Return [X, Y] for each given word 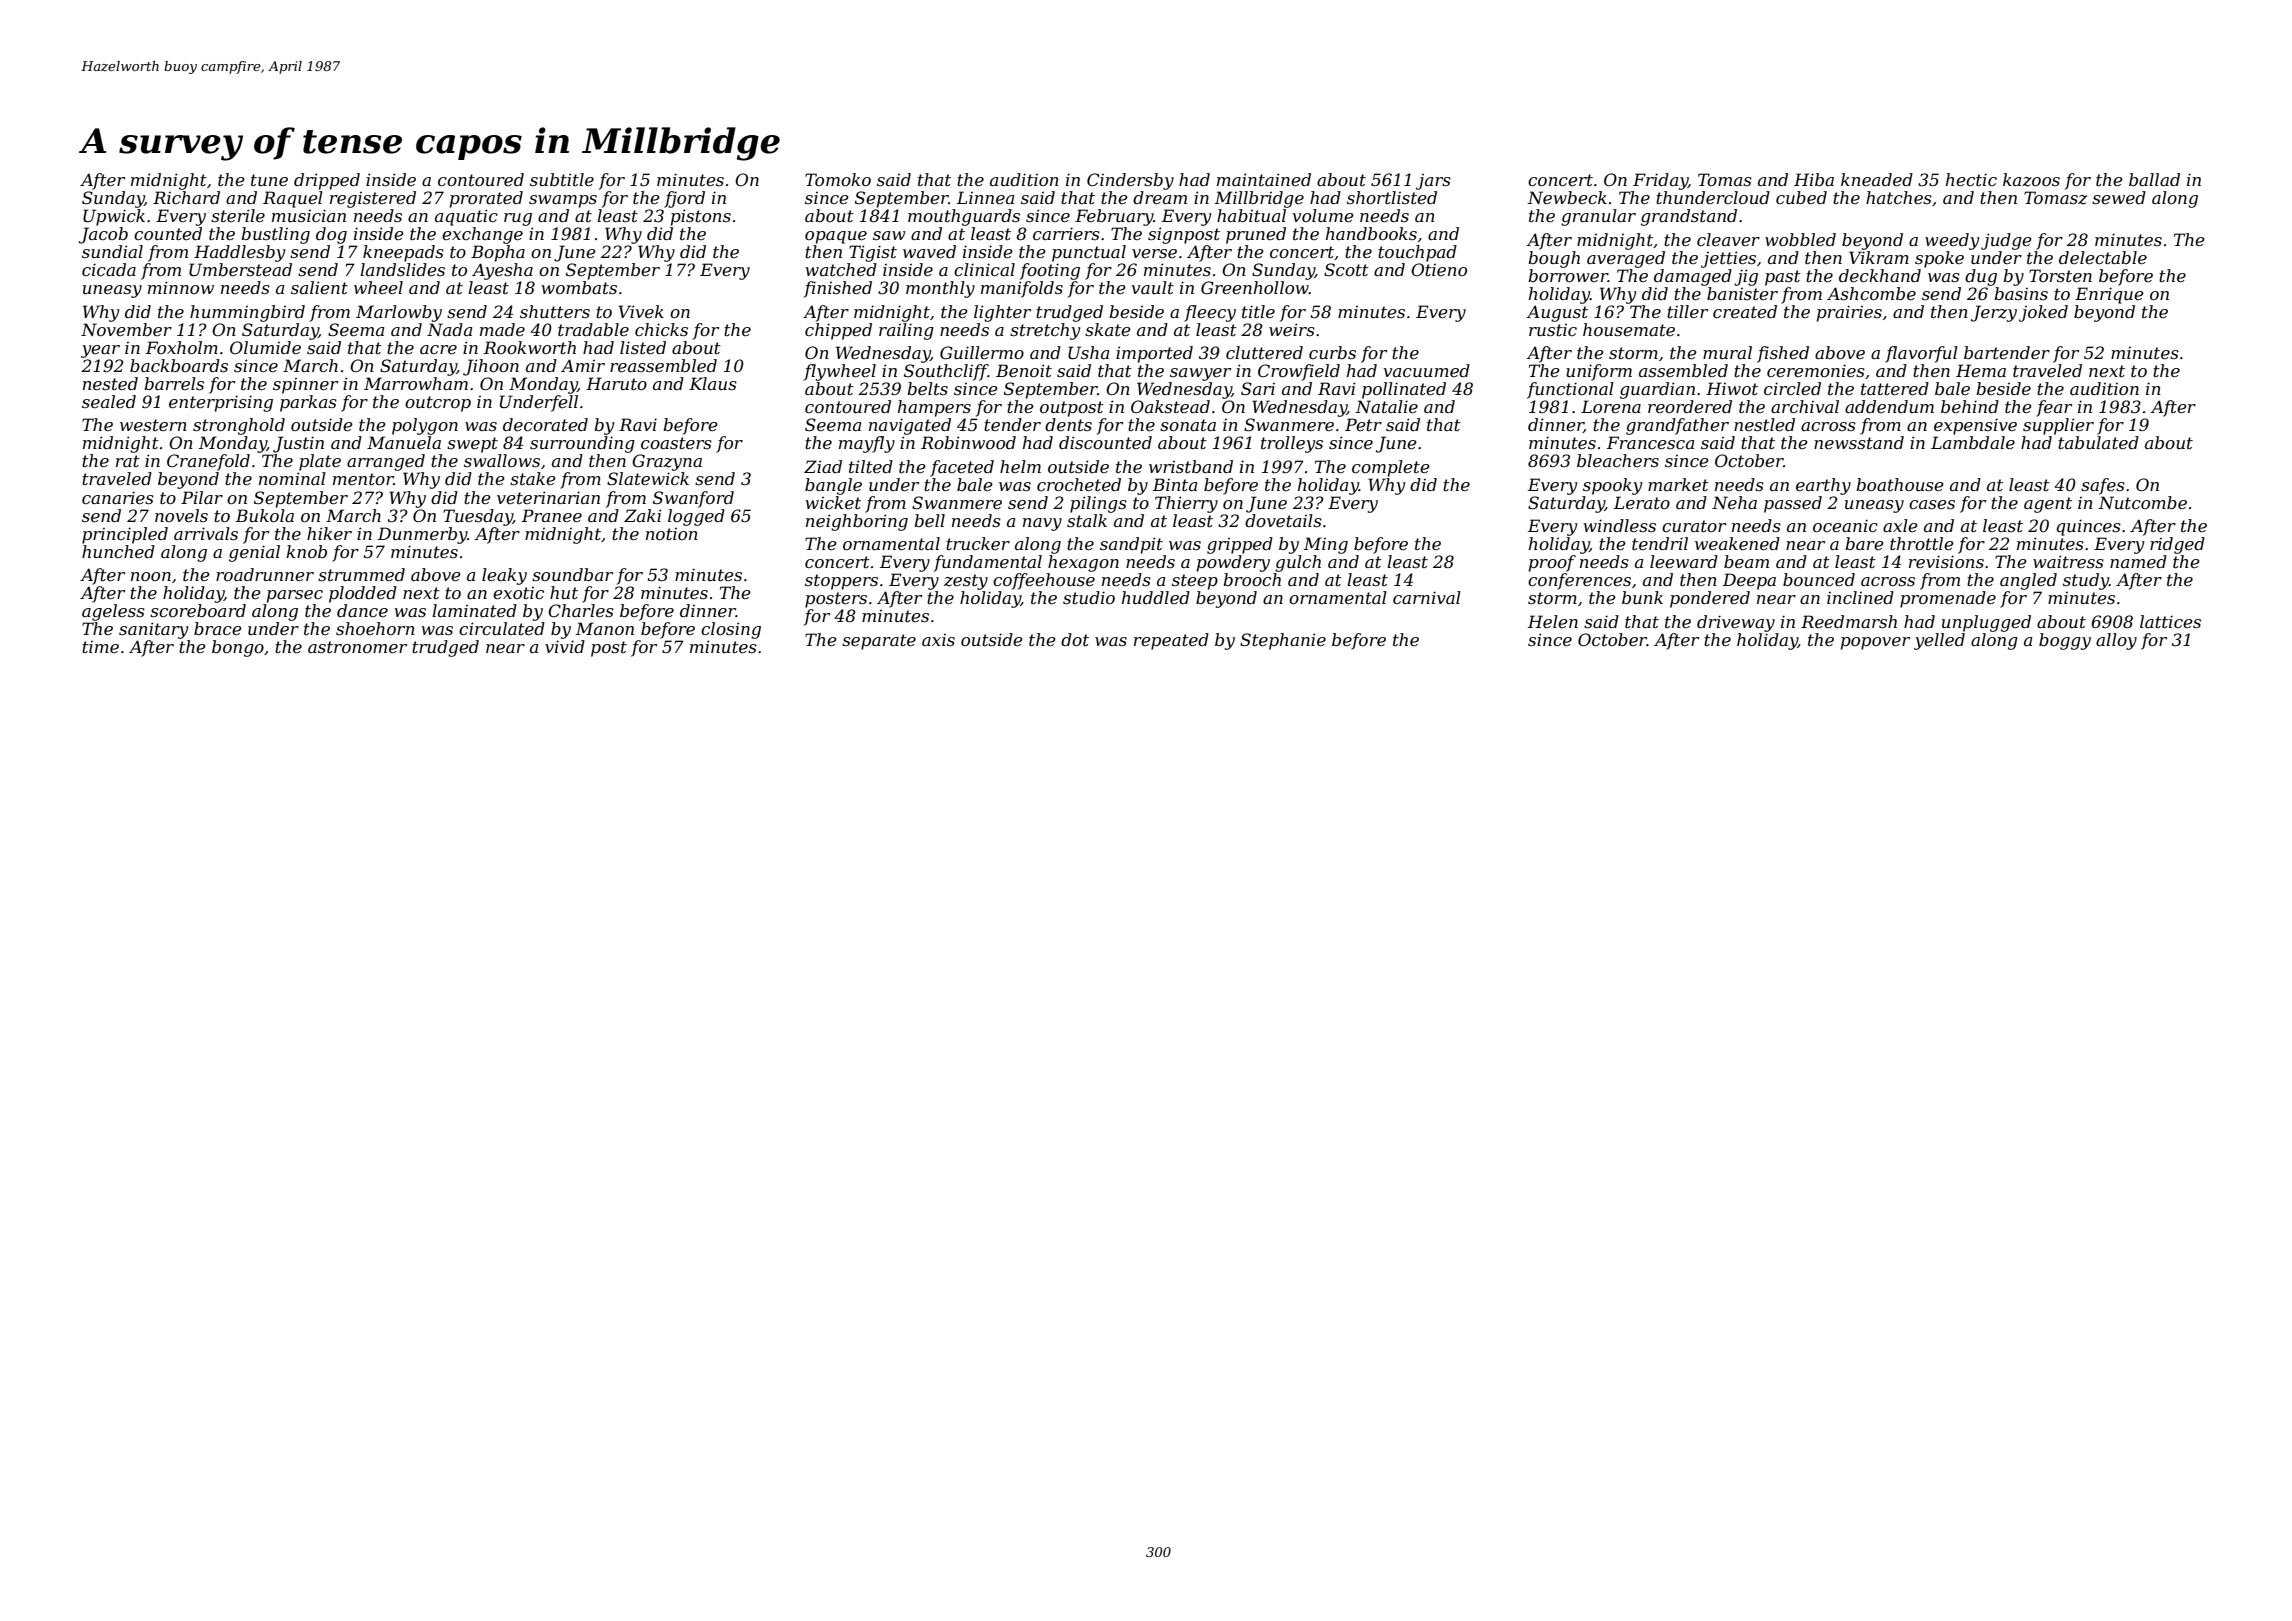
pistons [701, 217]
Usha [1088, 352]
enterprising [221, 403]
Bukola [265, 515]
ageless [113, 612]
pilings [1098, 504]
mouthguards [964, 217]
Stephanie [1283, 641]
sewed [2119, 197]
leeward [1684, 561]
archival [1805, 406]
